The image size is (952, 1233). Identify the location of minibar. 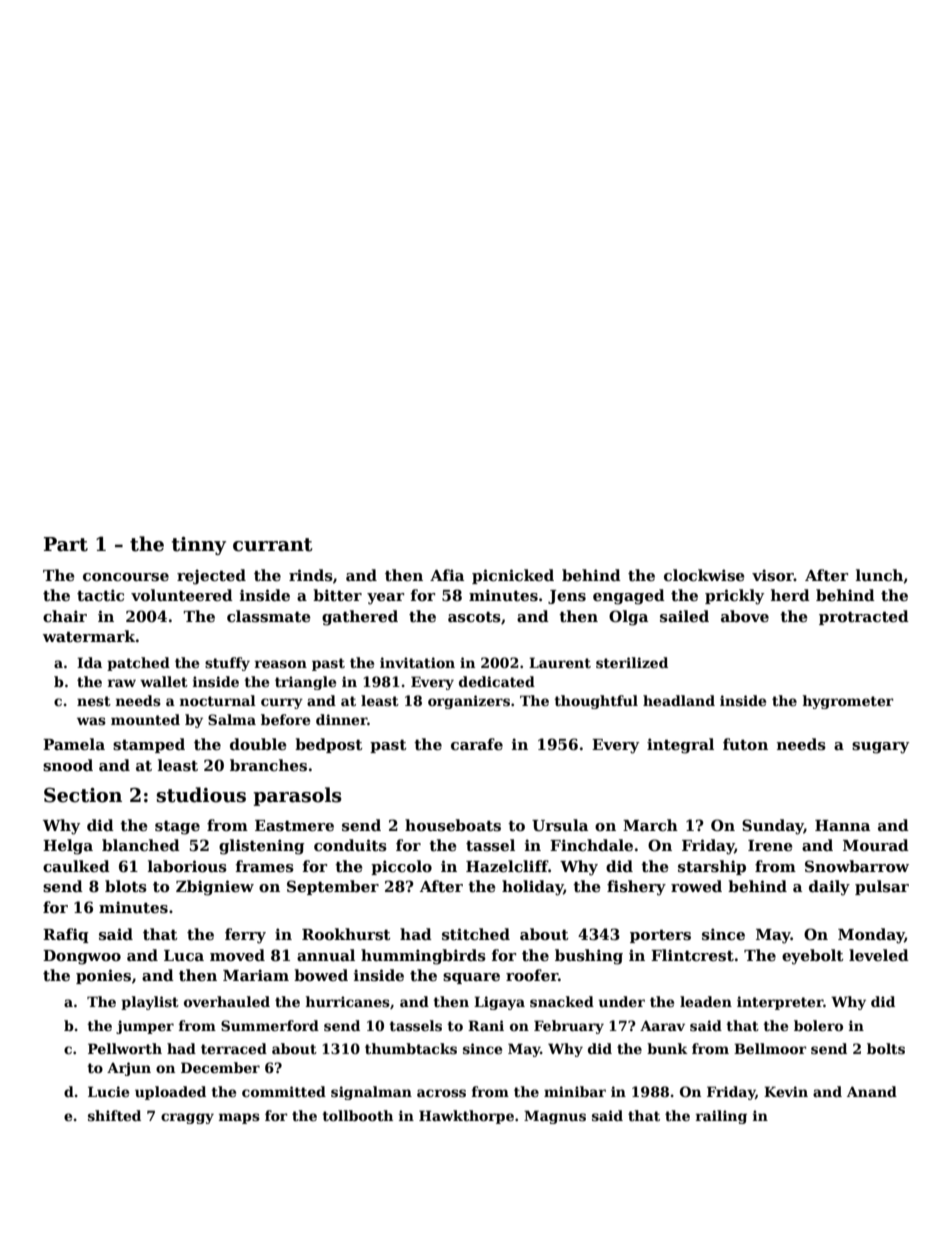
(575, 1091).
